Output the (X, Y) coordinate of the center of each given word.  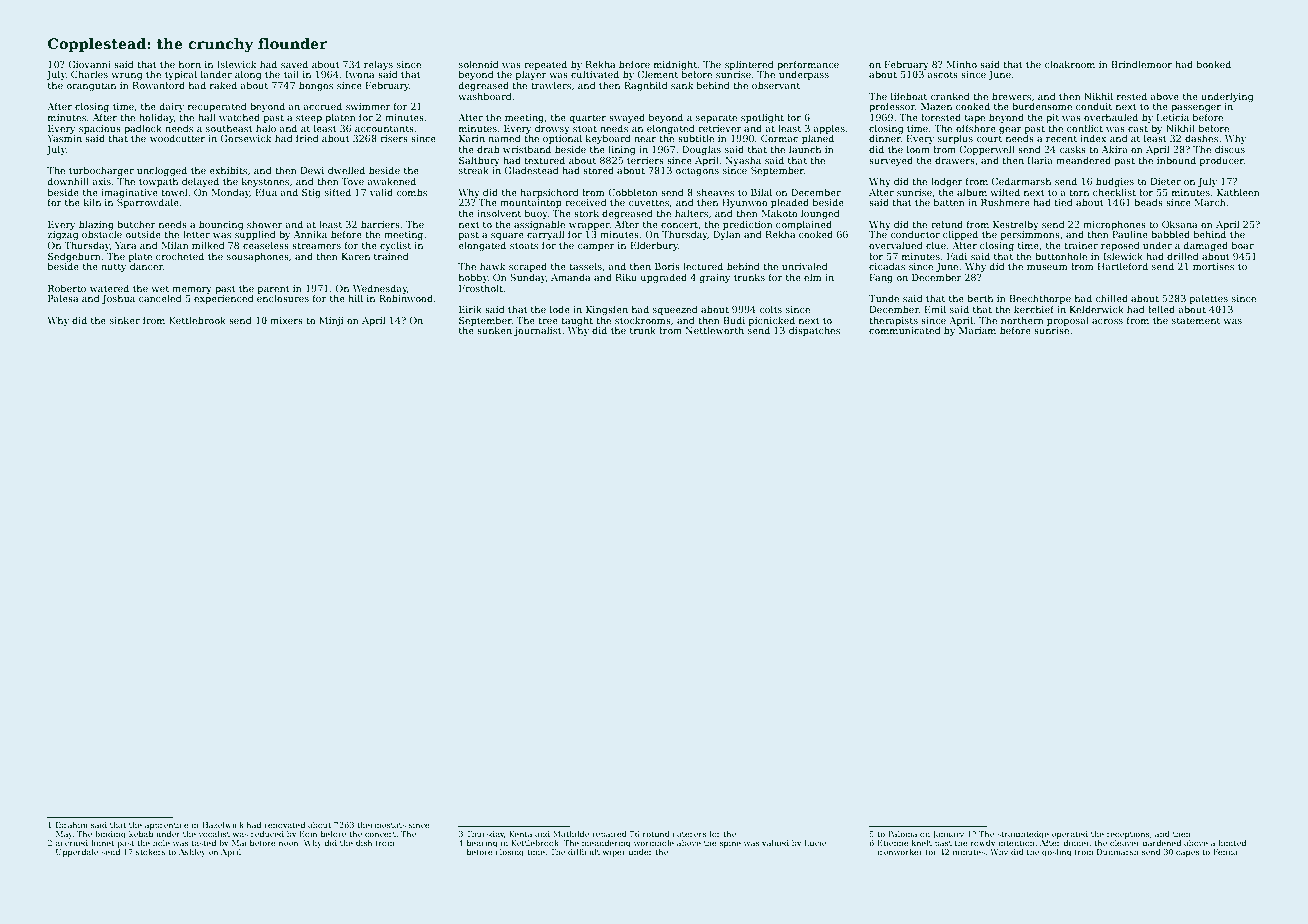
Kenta (520, 834)
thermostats (381, 825)
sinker (125, 320)
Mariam (977, 330)
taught (577, 321)
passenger (1196, 108)
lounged (820, 214)
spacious (100, 129)
